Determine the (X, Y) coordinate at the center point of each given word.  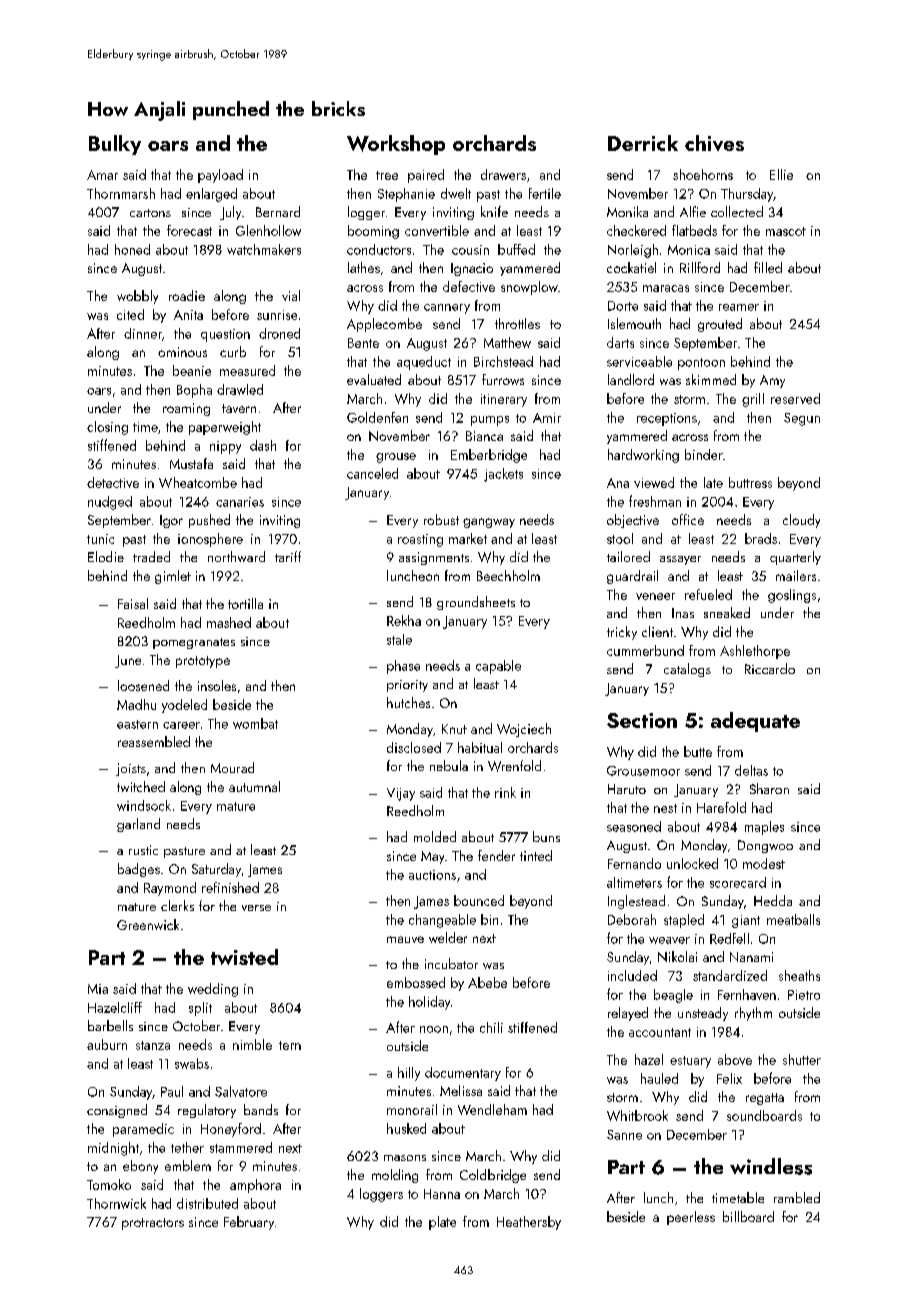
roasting (420, 540)
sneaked (727, 612)
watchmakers (264, 249)
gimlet (173, 577)
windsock (144, 805)
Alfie (693, 211)
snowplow (529, 288)
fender (496, 855)
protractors (153, 1224)
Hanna (442, 1194)
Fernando (634, 863)
